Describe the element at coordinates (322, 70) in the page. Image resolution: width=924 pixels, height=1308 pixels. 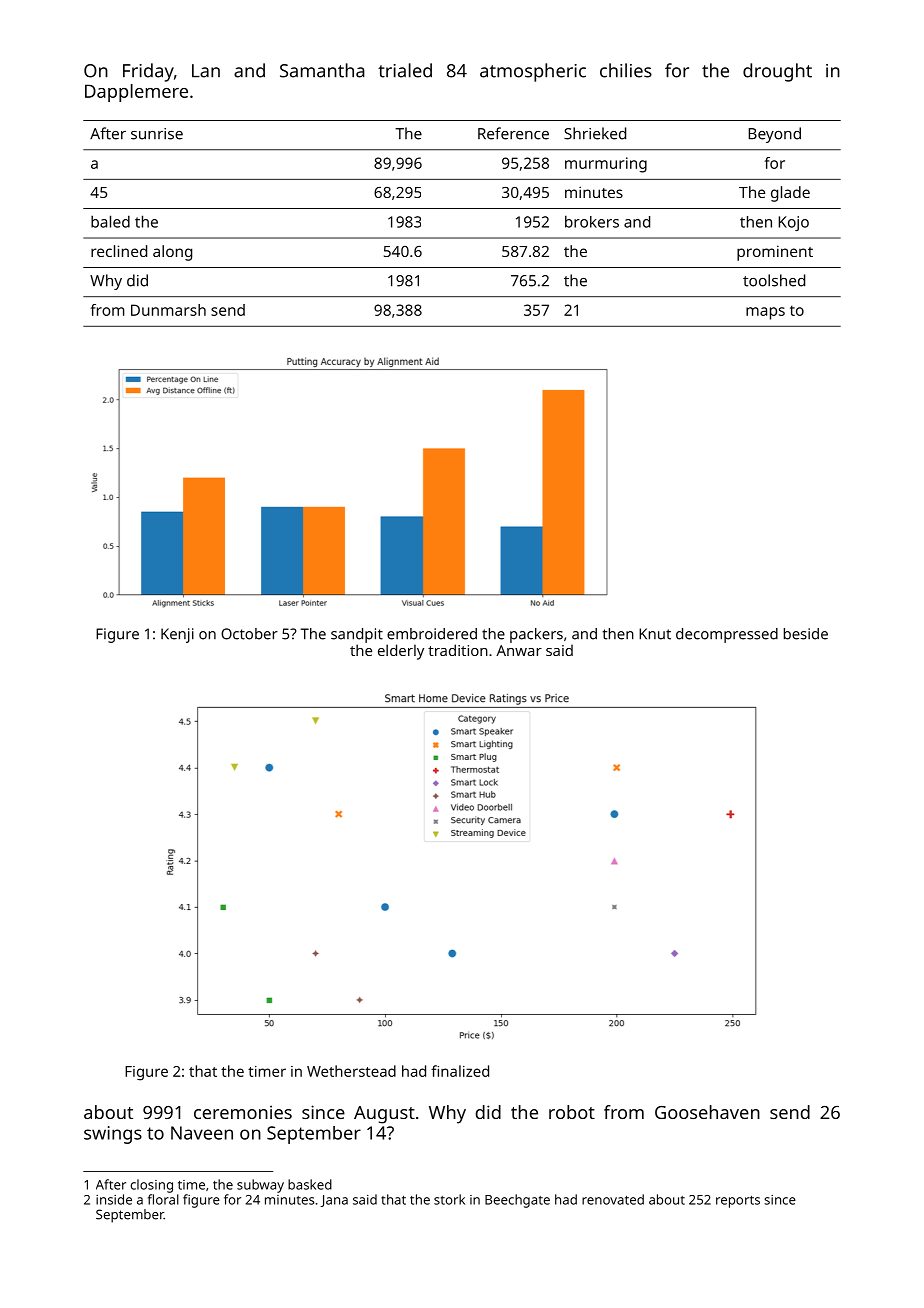
I see `Samantha` at that location.
